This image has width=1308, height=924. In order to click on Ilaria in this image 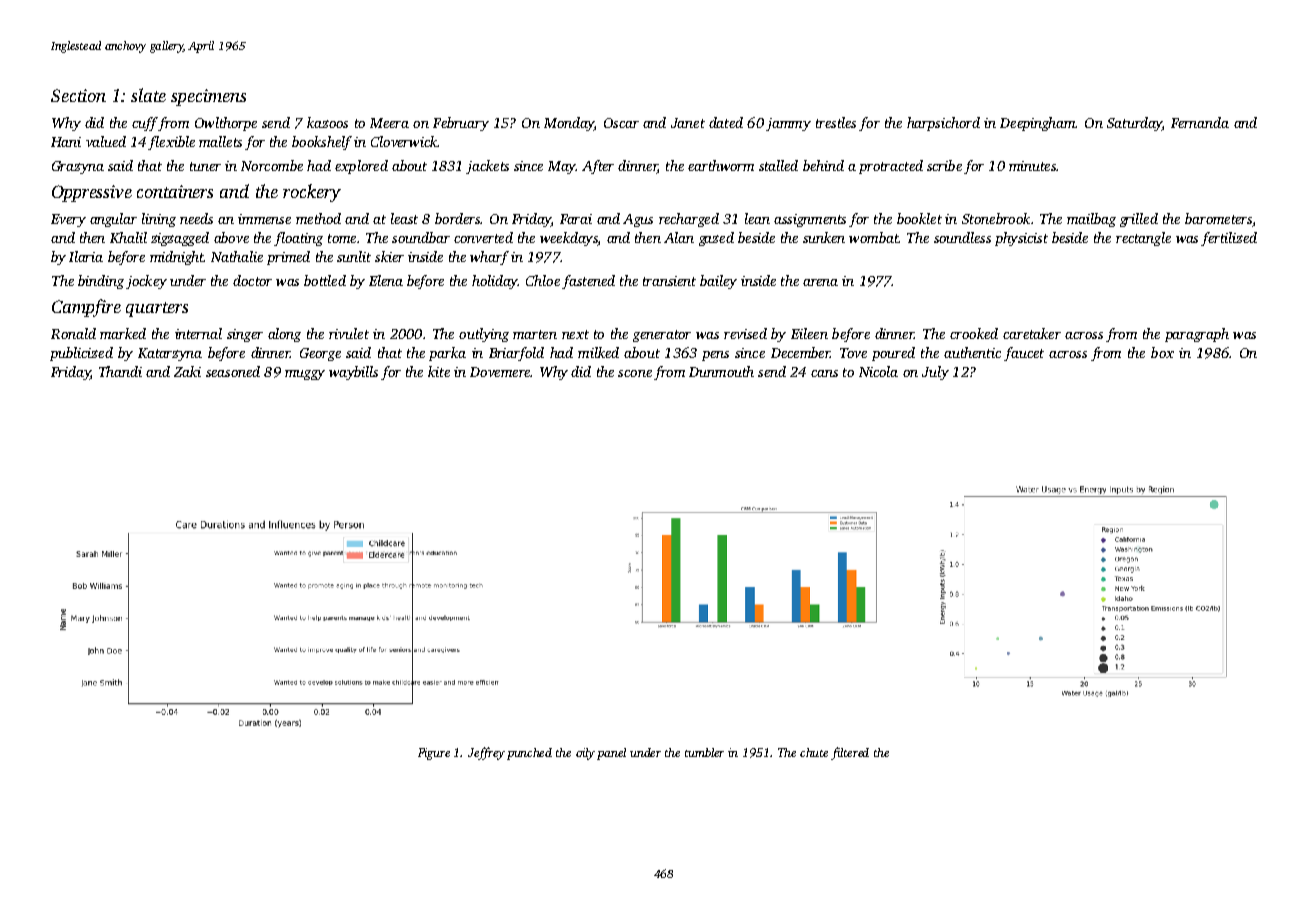, I will do `click(86, 256)`.
